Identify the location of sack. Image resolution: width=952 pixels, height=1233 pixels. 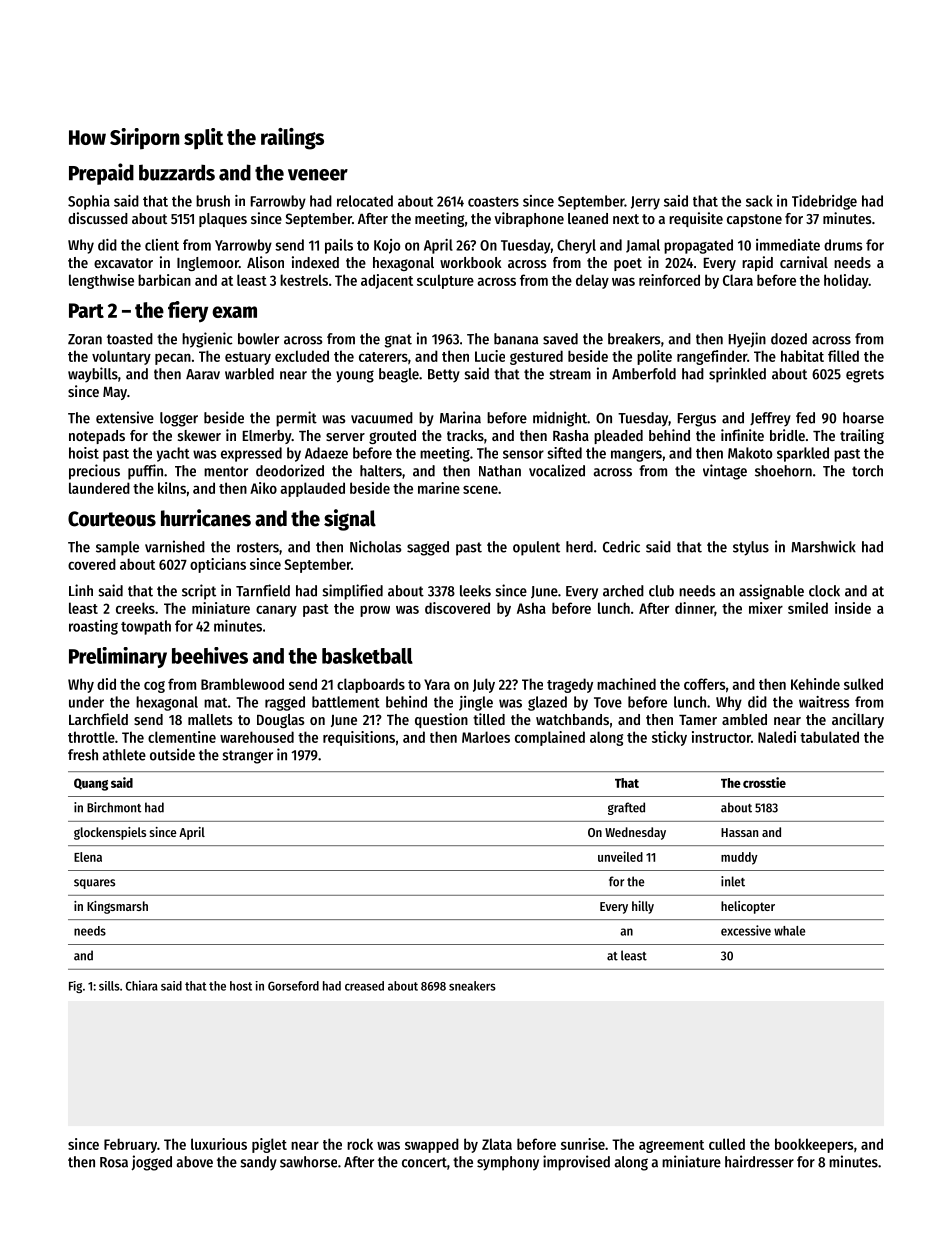
(759, 201).
